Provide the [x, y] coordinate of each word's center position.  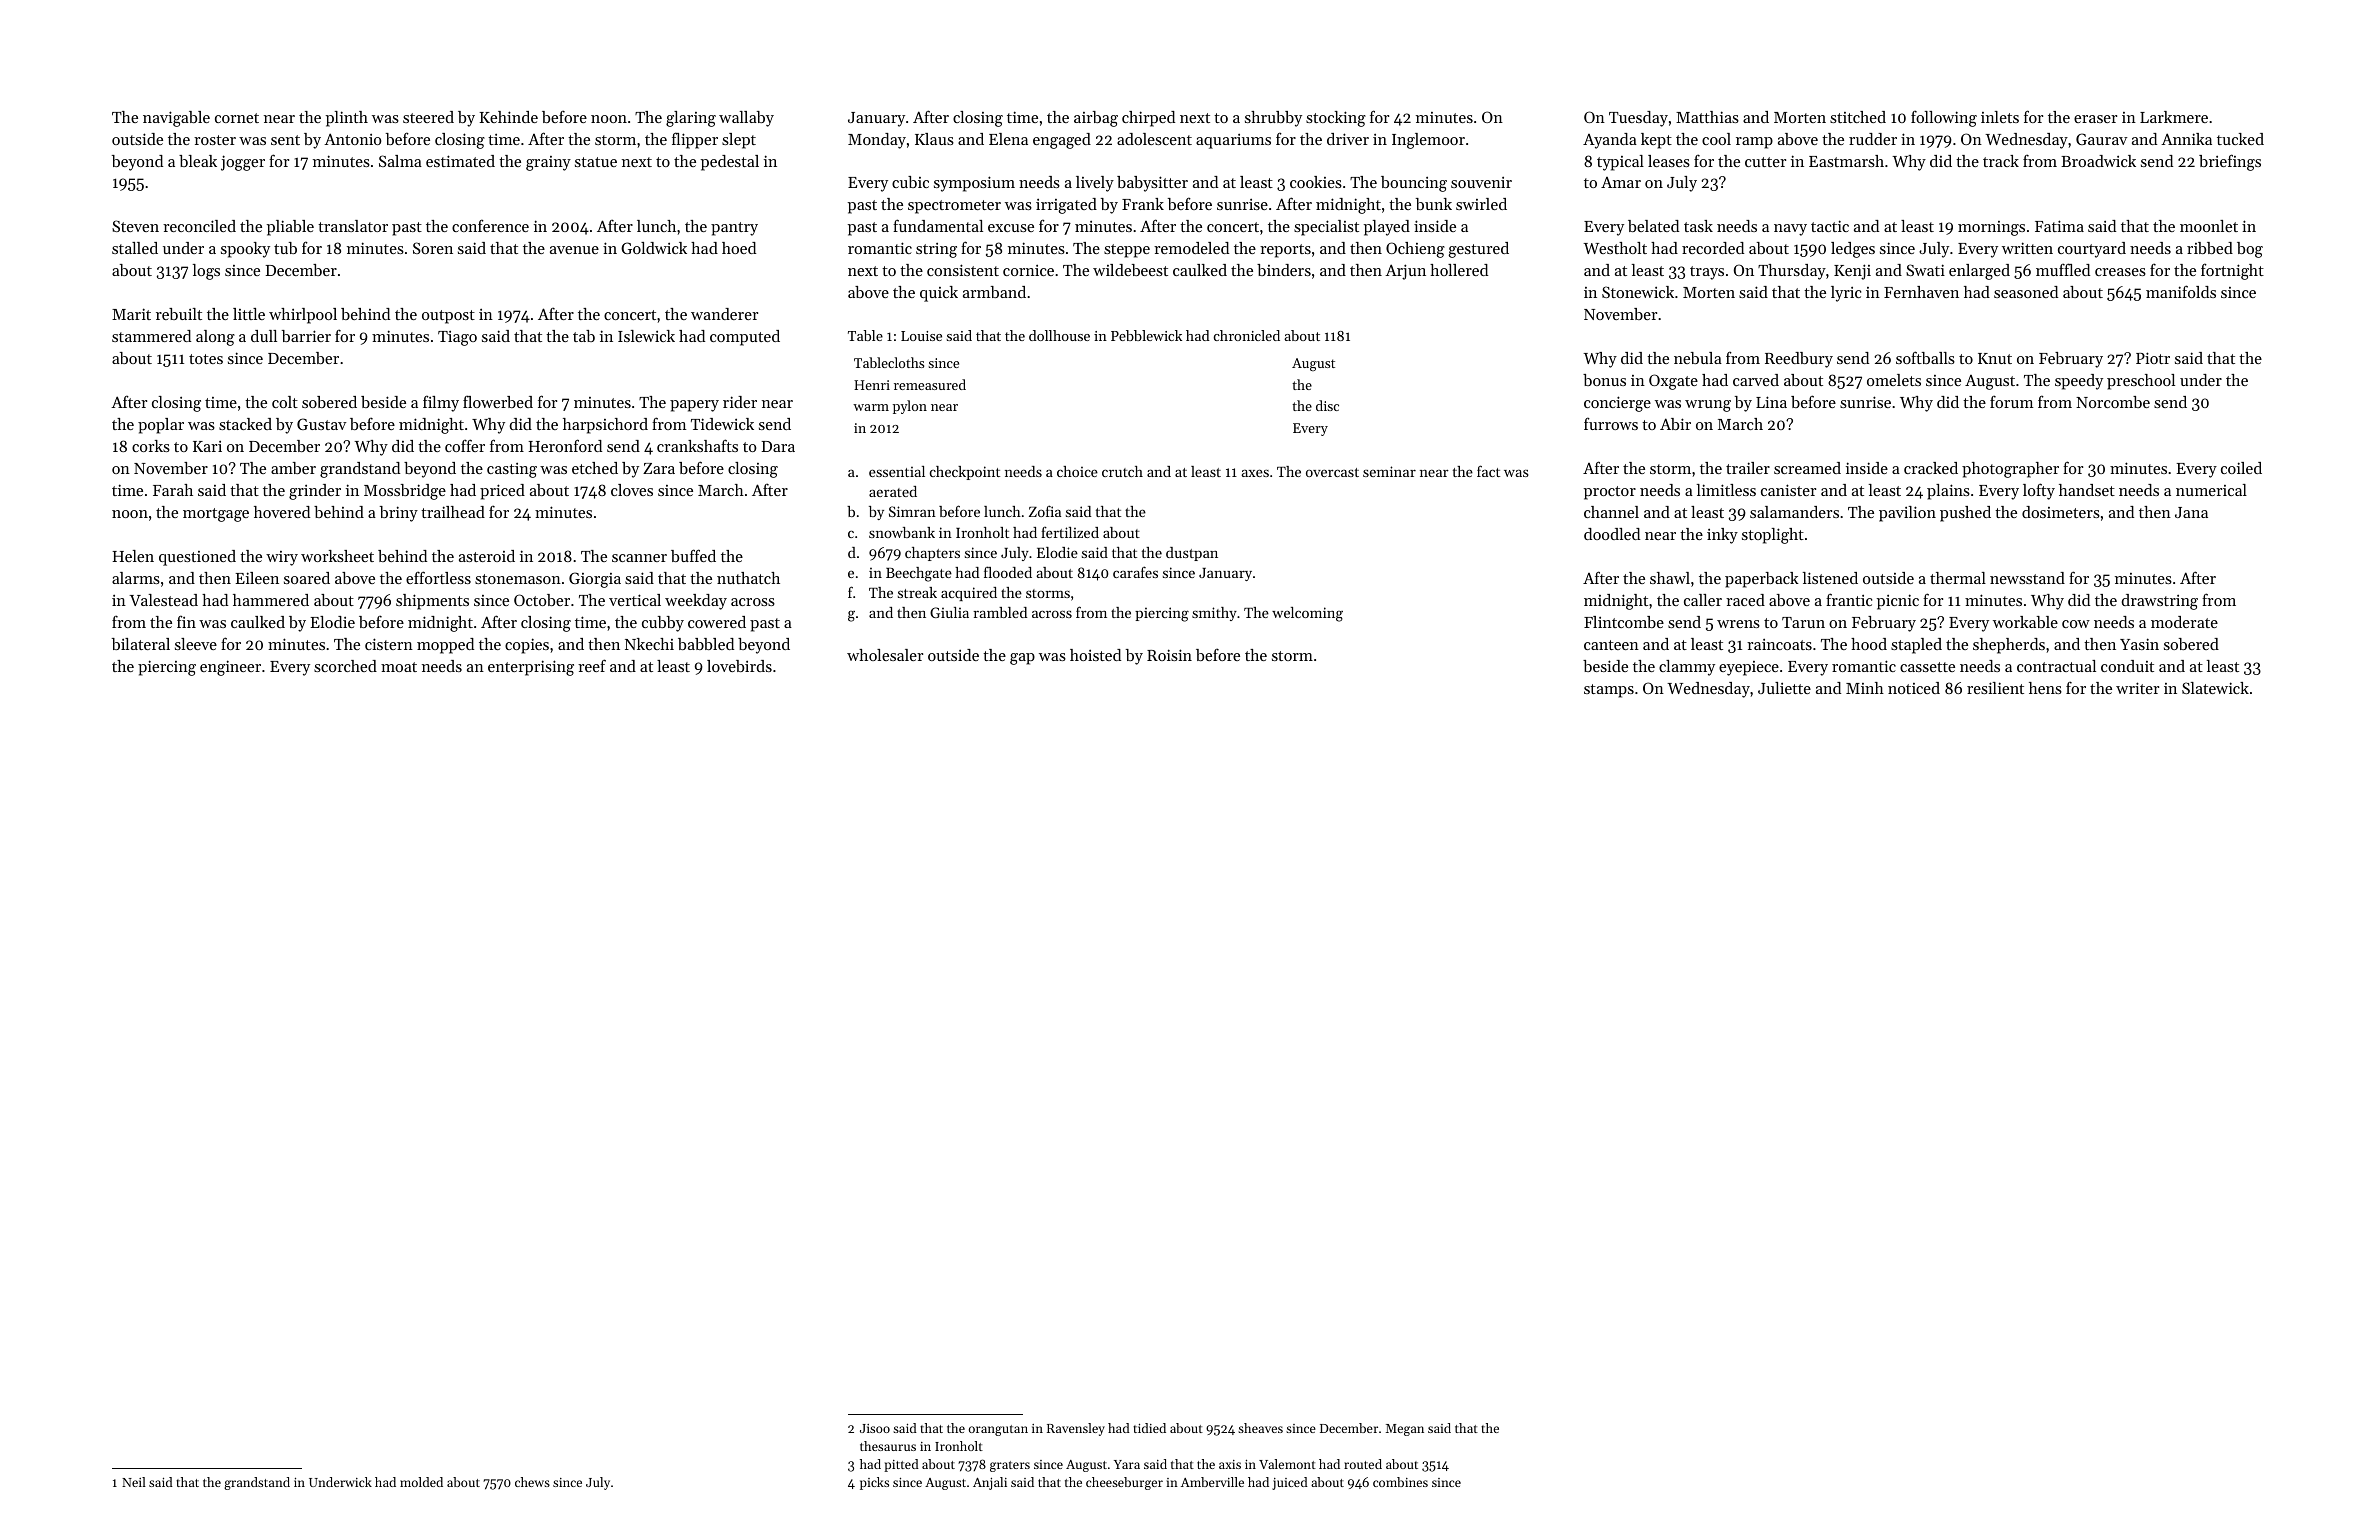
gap [1022, 659]
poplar [161, 426]
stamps [1609, 691]
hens [2045, 688]
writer [2137, 688]
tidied [1149, 1428]
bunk [1434, 204]
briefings [2230, 162]
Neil [134, 1482]
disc [1327, 405]
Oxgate [1673, 382]
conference [490, 225]
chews [532, 1482]
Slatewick [2215, 688]
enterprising [531, 668]
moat [399, 667]
